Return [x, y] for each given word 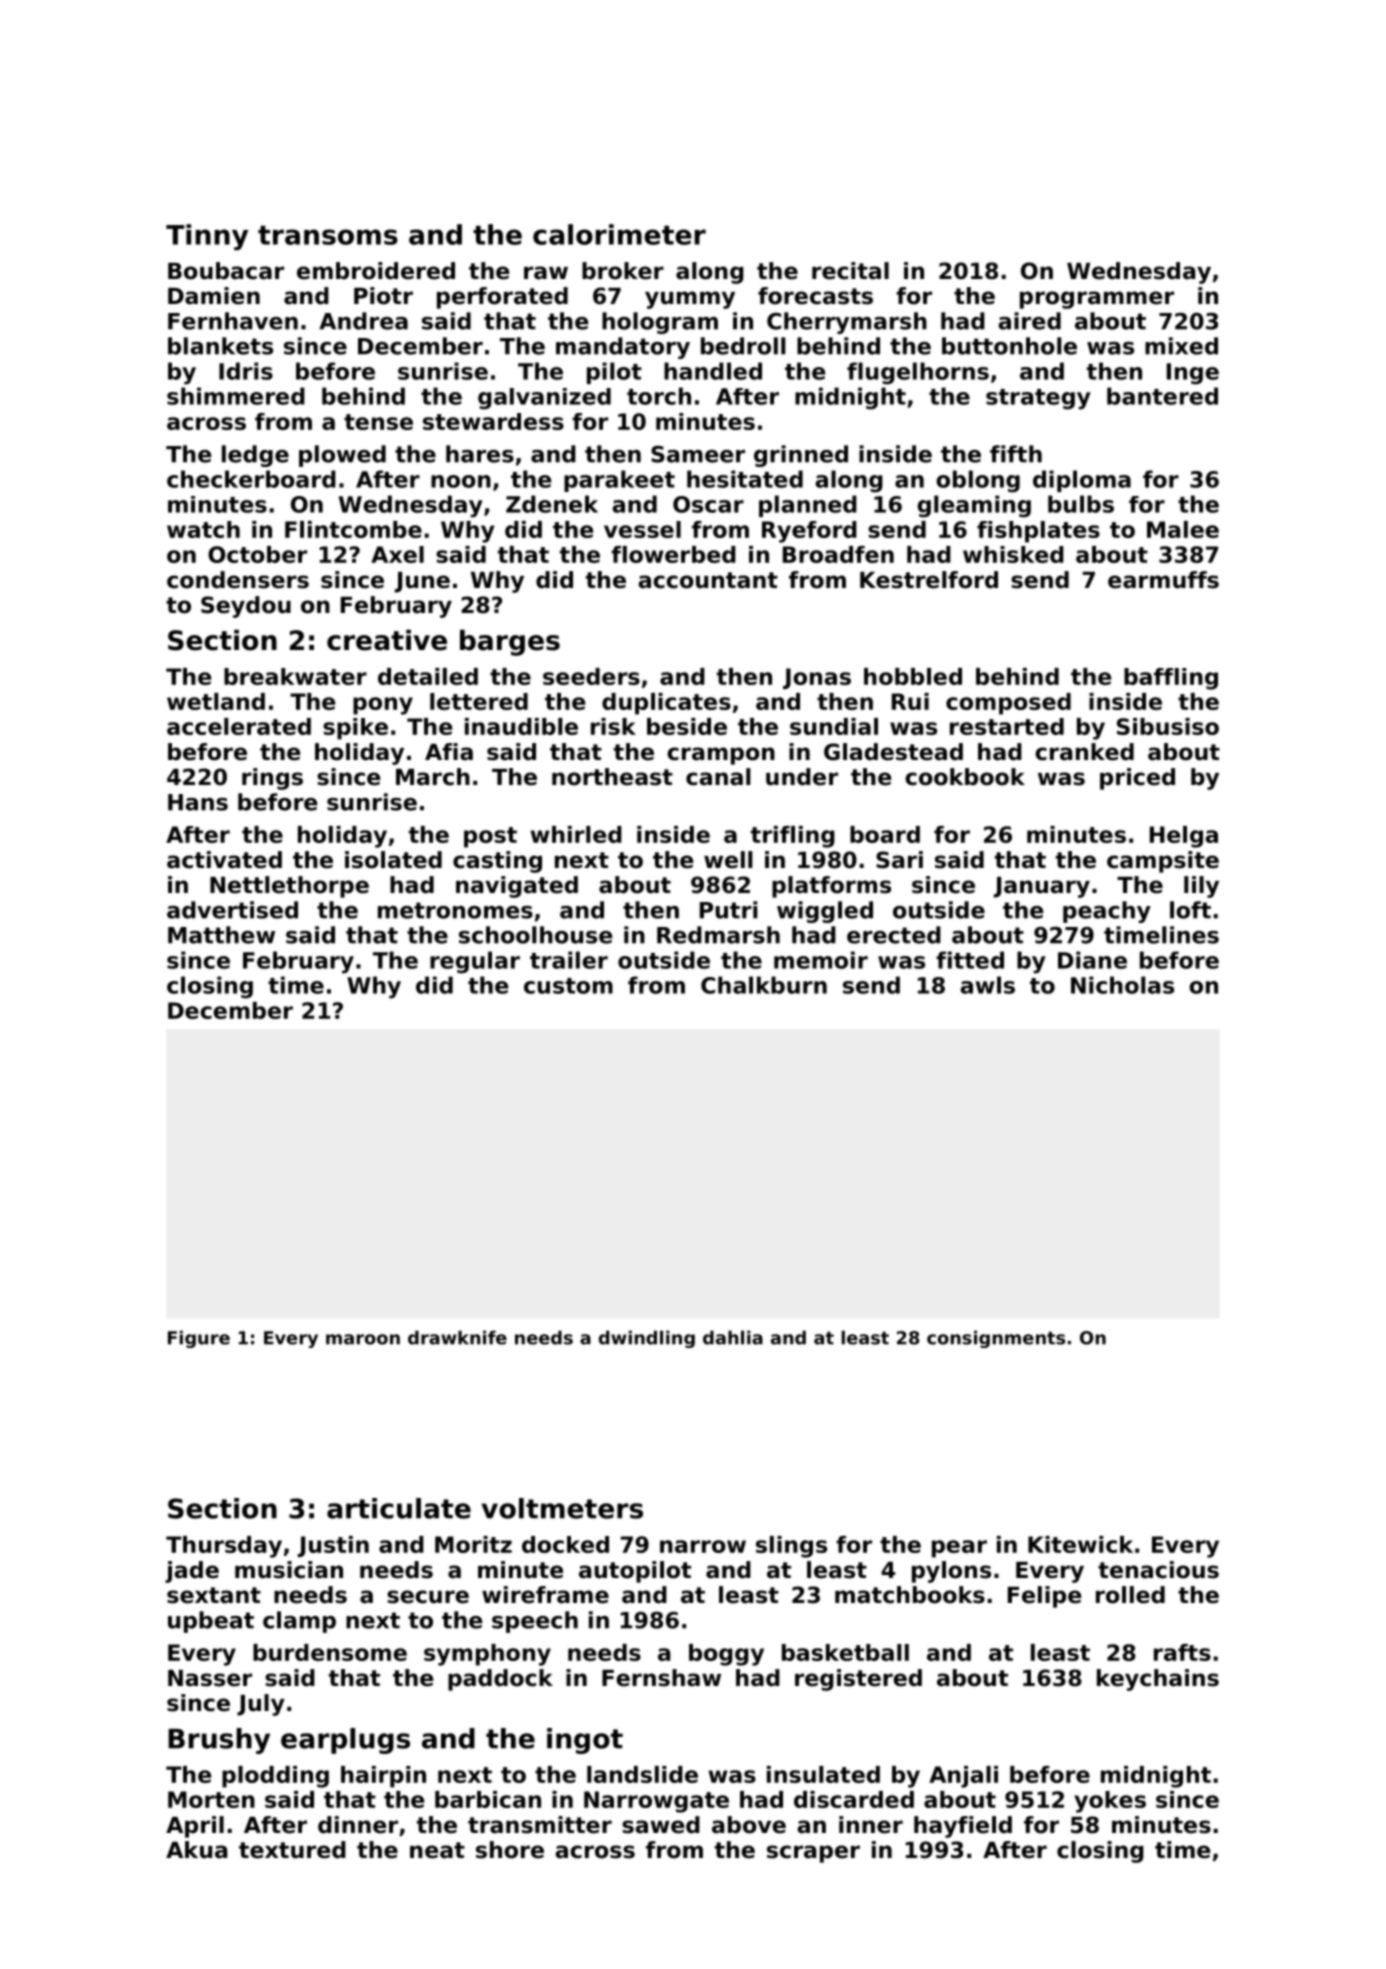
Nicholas [1122, 985]
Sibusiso [1168, 726]
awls [987, 985]
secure [428, 1597]
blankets [220, 346]
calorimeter [619, 234]
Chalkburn [764, 985]
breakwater [295, 676]
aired [1029, 321]
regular [475, 962]
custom [568, 986]
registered [858, 1680]
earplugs [345, 1741]
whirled [576, 834]
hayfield [963, 1827]
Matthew [221, 935]
